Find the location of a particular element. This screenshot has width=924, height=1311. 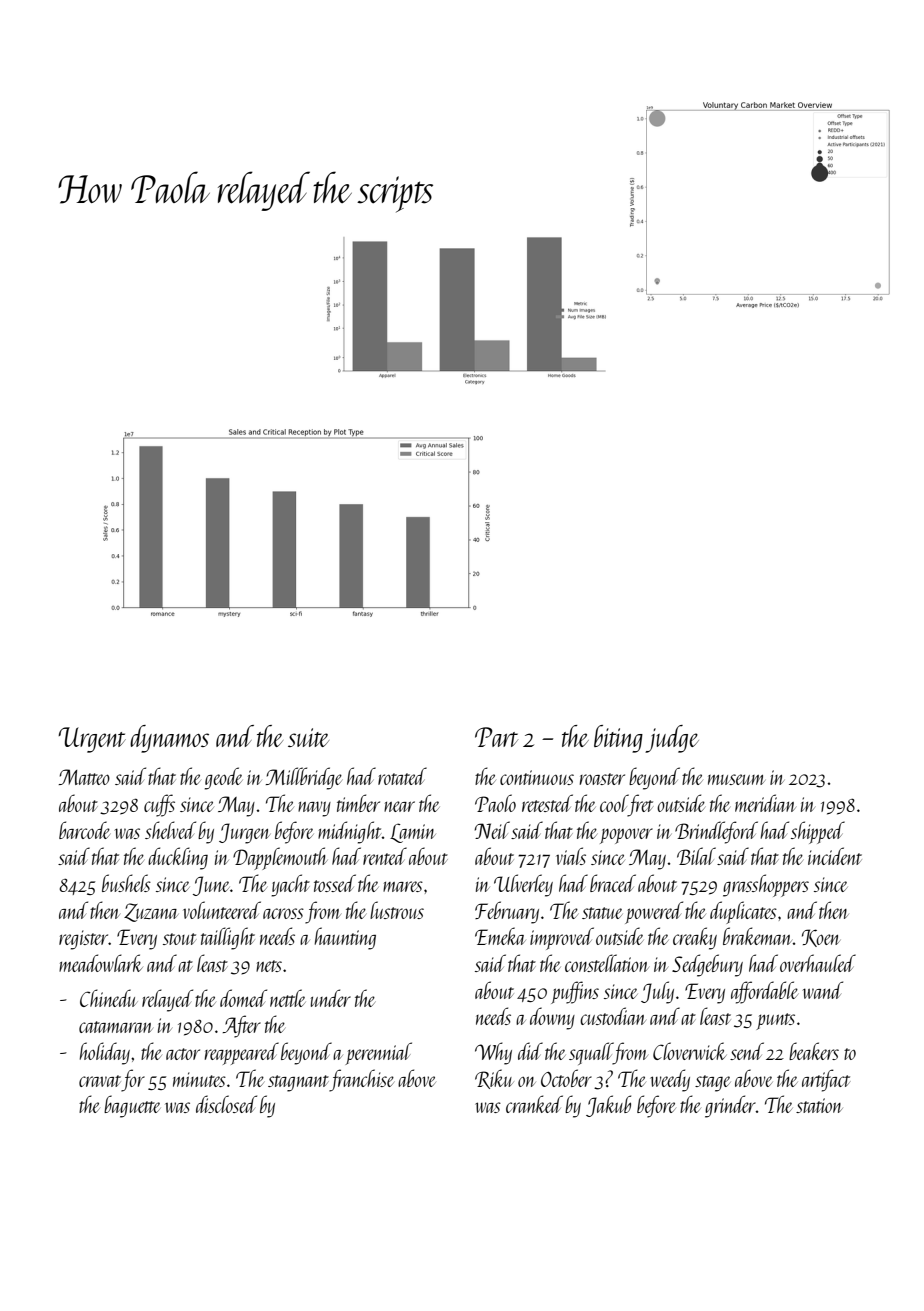

Ulverley is located at coordinates (523, 885).
